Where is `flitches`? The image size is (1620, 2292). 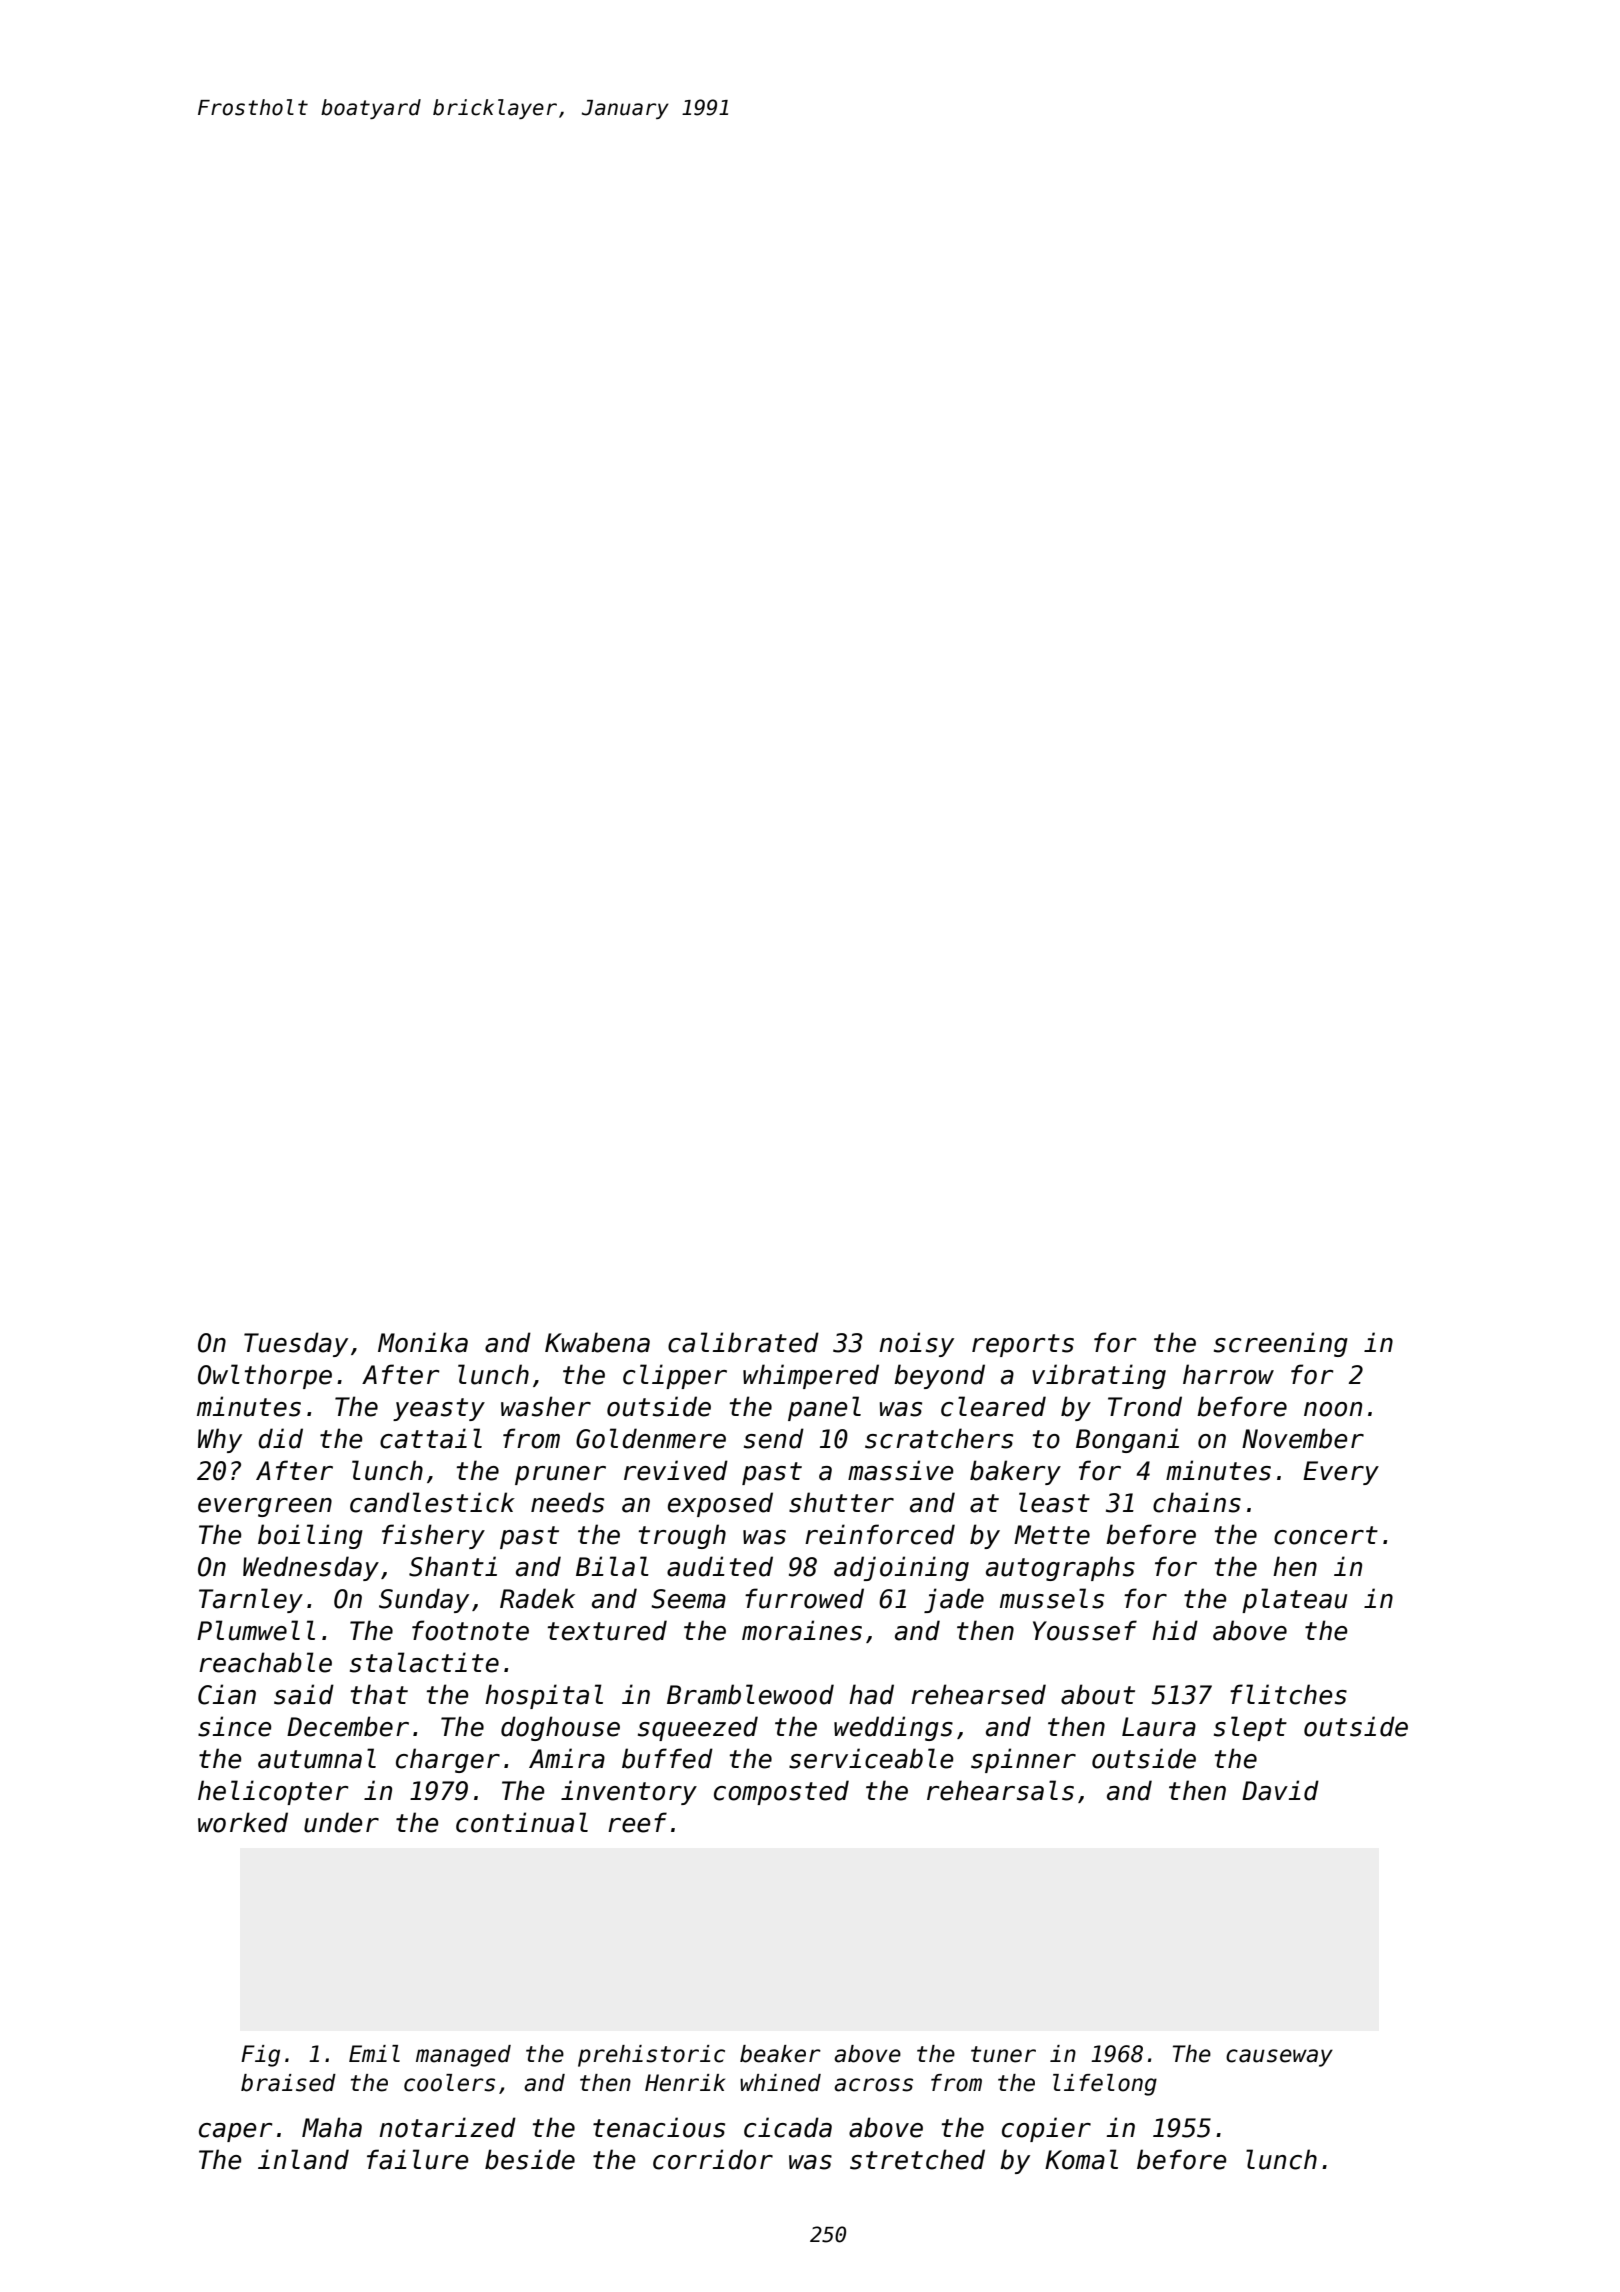 flitches is located at coordinates (1288, 1694).
